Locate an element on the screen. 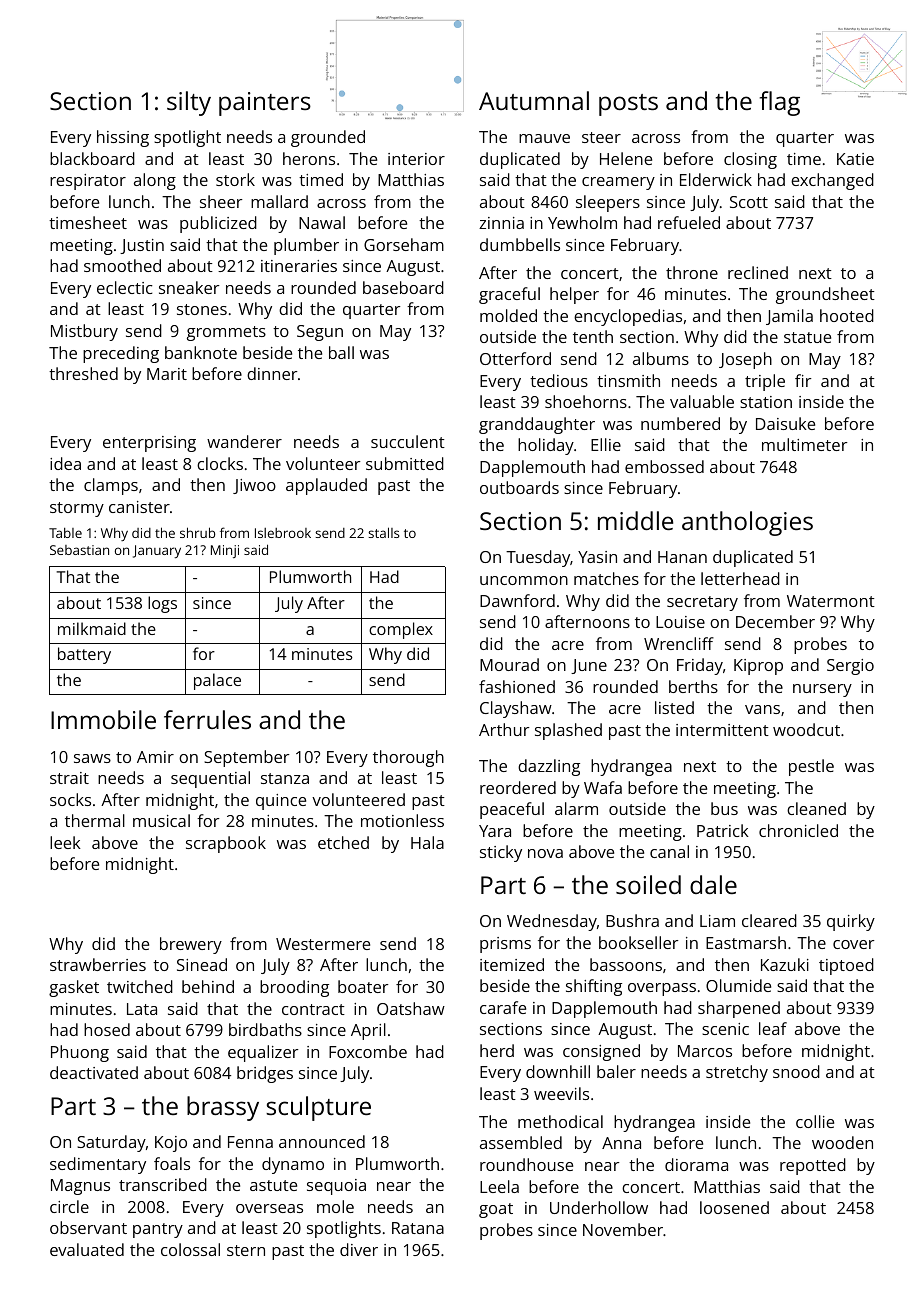  flag is located at coordinates (780, 103).
